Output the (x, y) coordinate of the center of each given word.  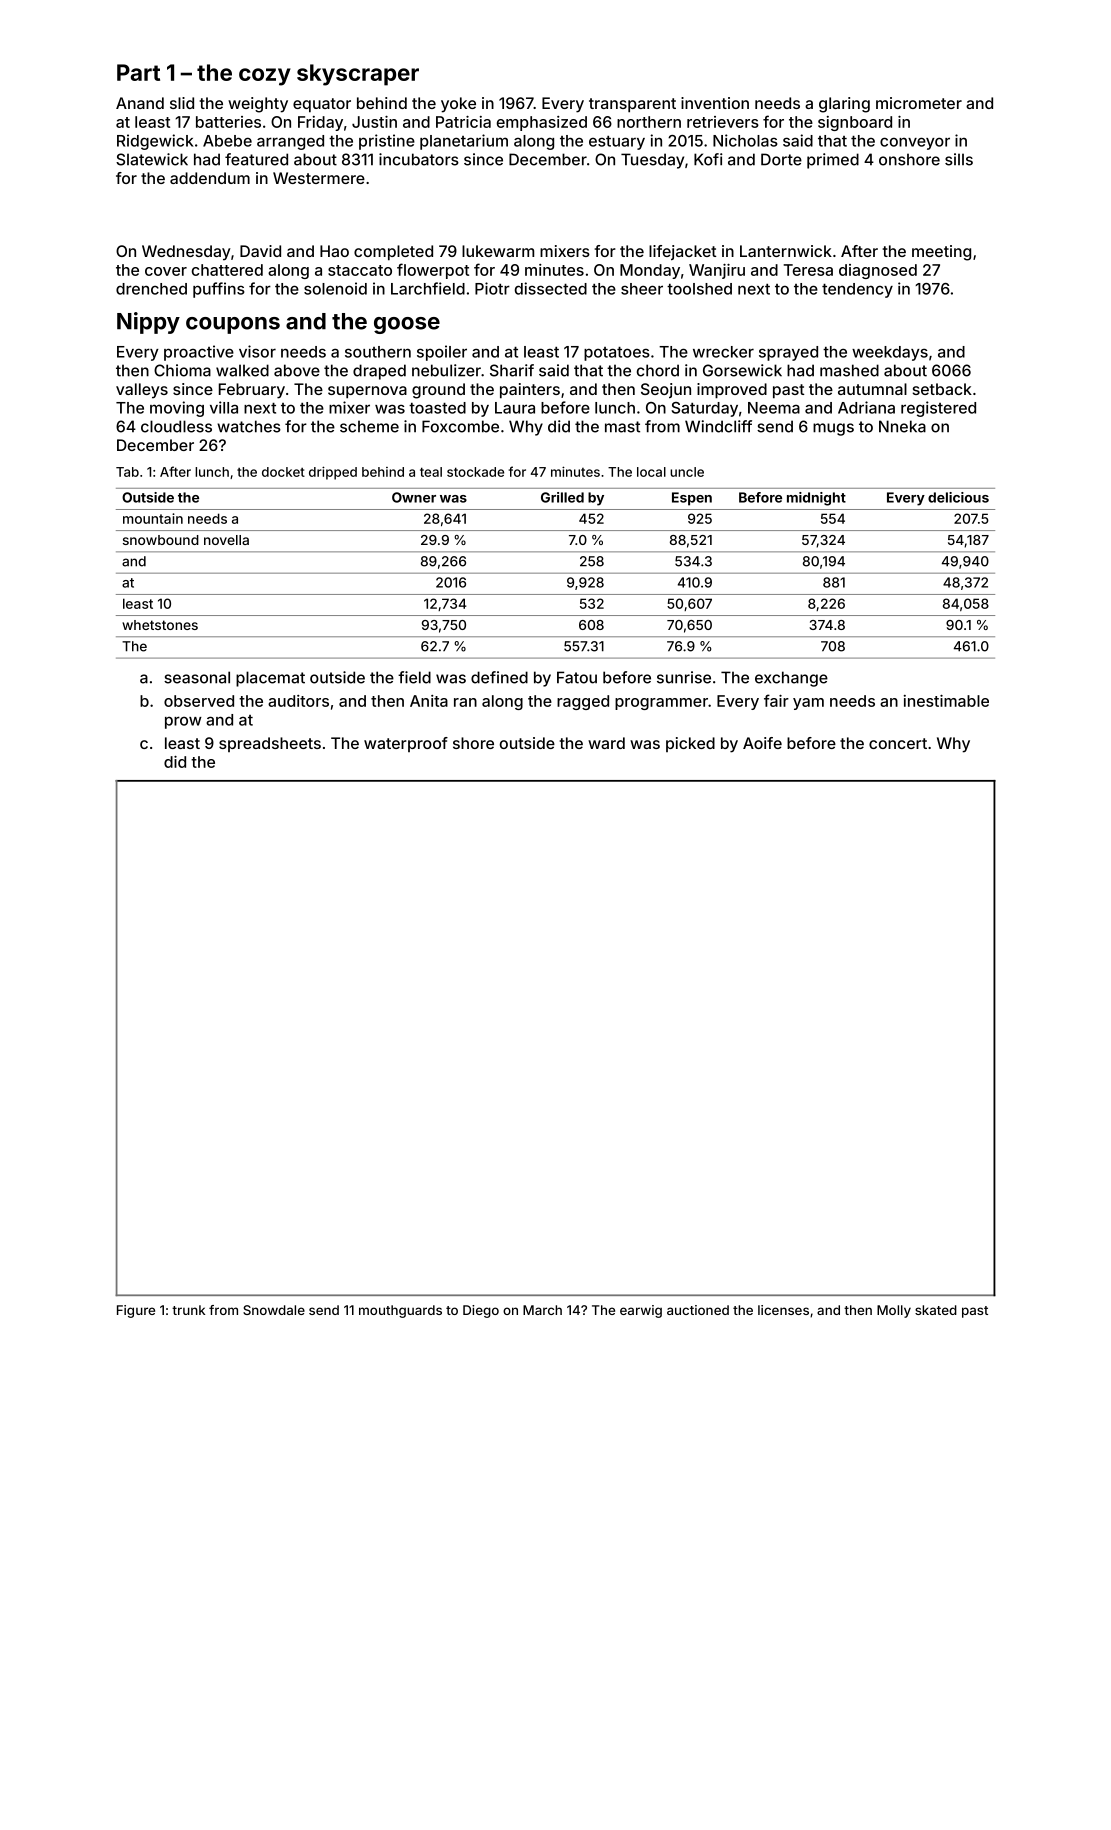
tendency (857, 290)
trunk (188, 1310)
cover (166, 271)
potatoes (617, 354)
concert (898, 743)
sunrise (684, 677)
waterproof (406, 744)
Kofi (708, 159)
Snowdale (274, 1310)
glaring (844, 105)
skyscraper (358, 75)
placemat (270, 679)
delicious (958, 497)
